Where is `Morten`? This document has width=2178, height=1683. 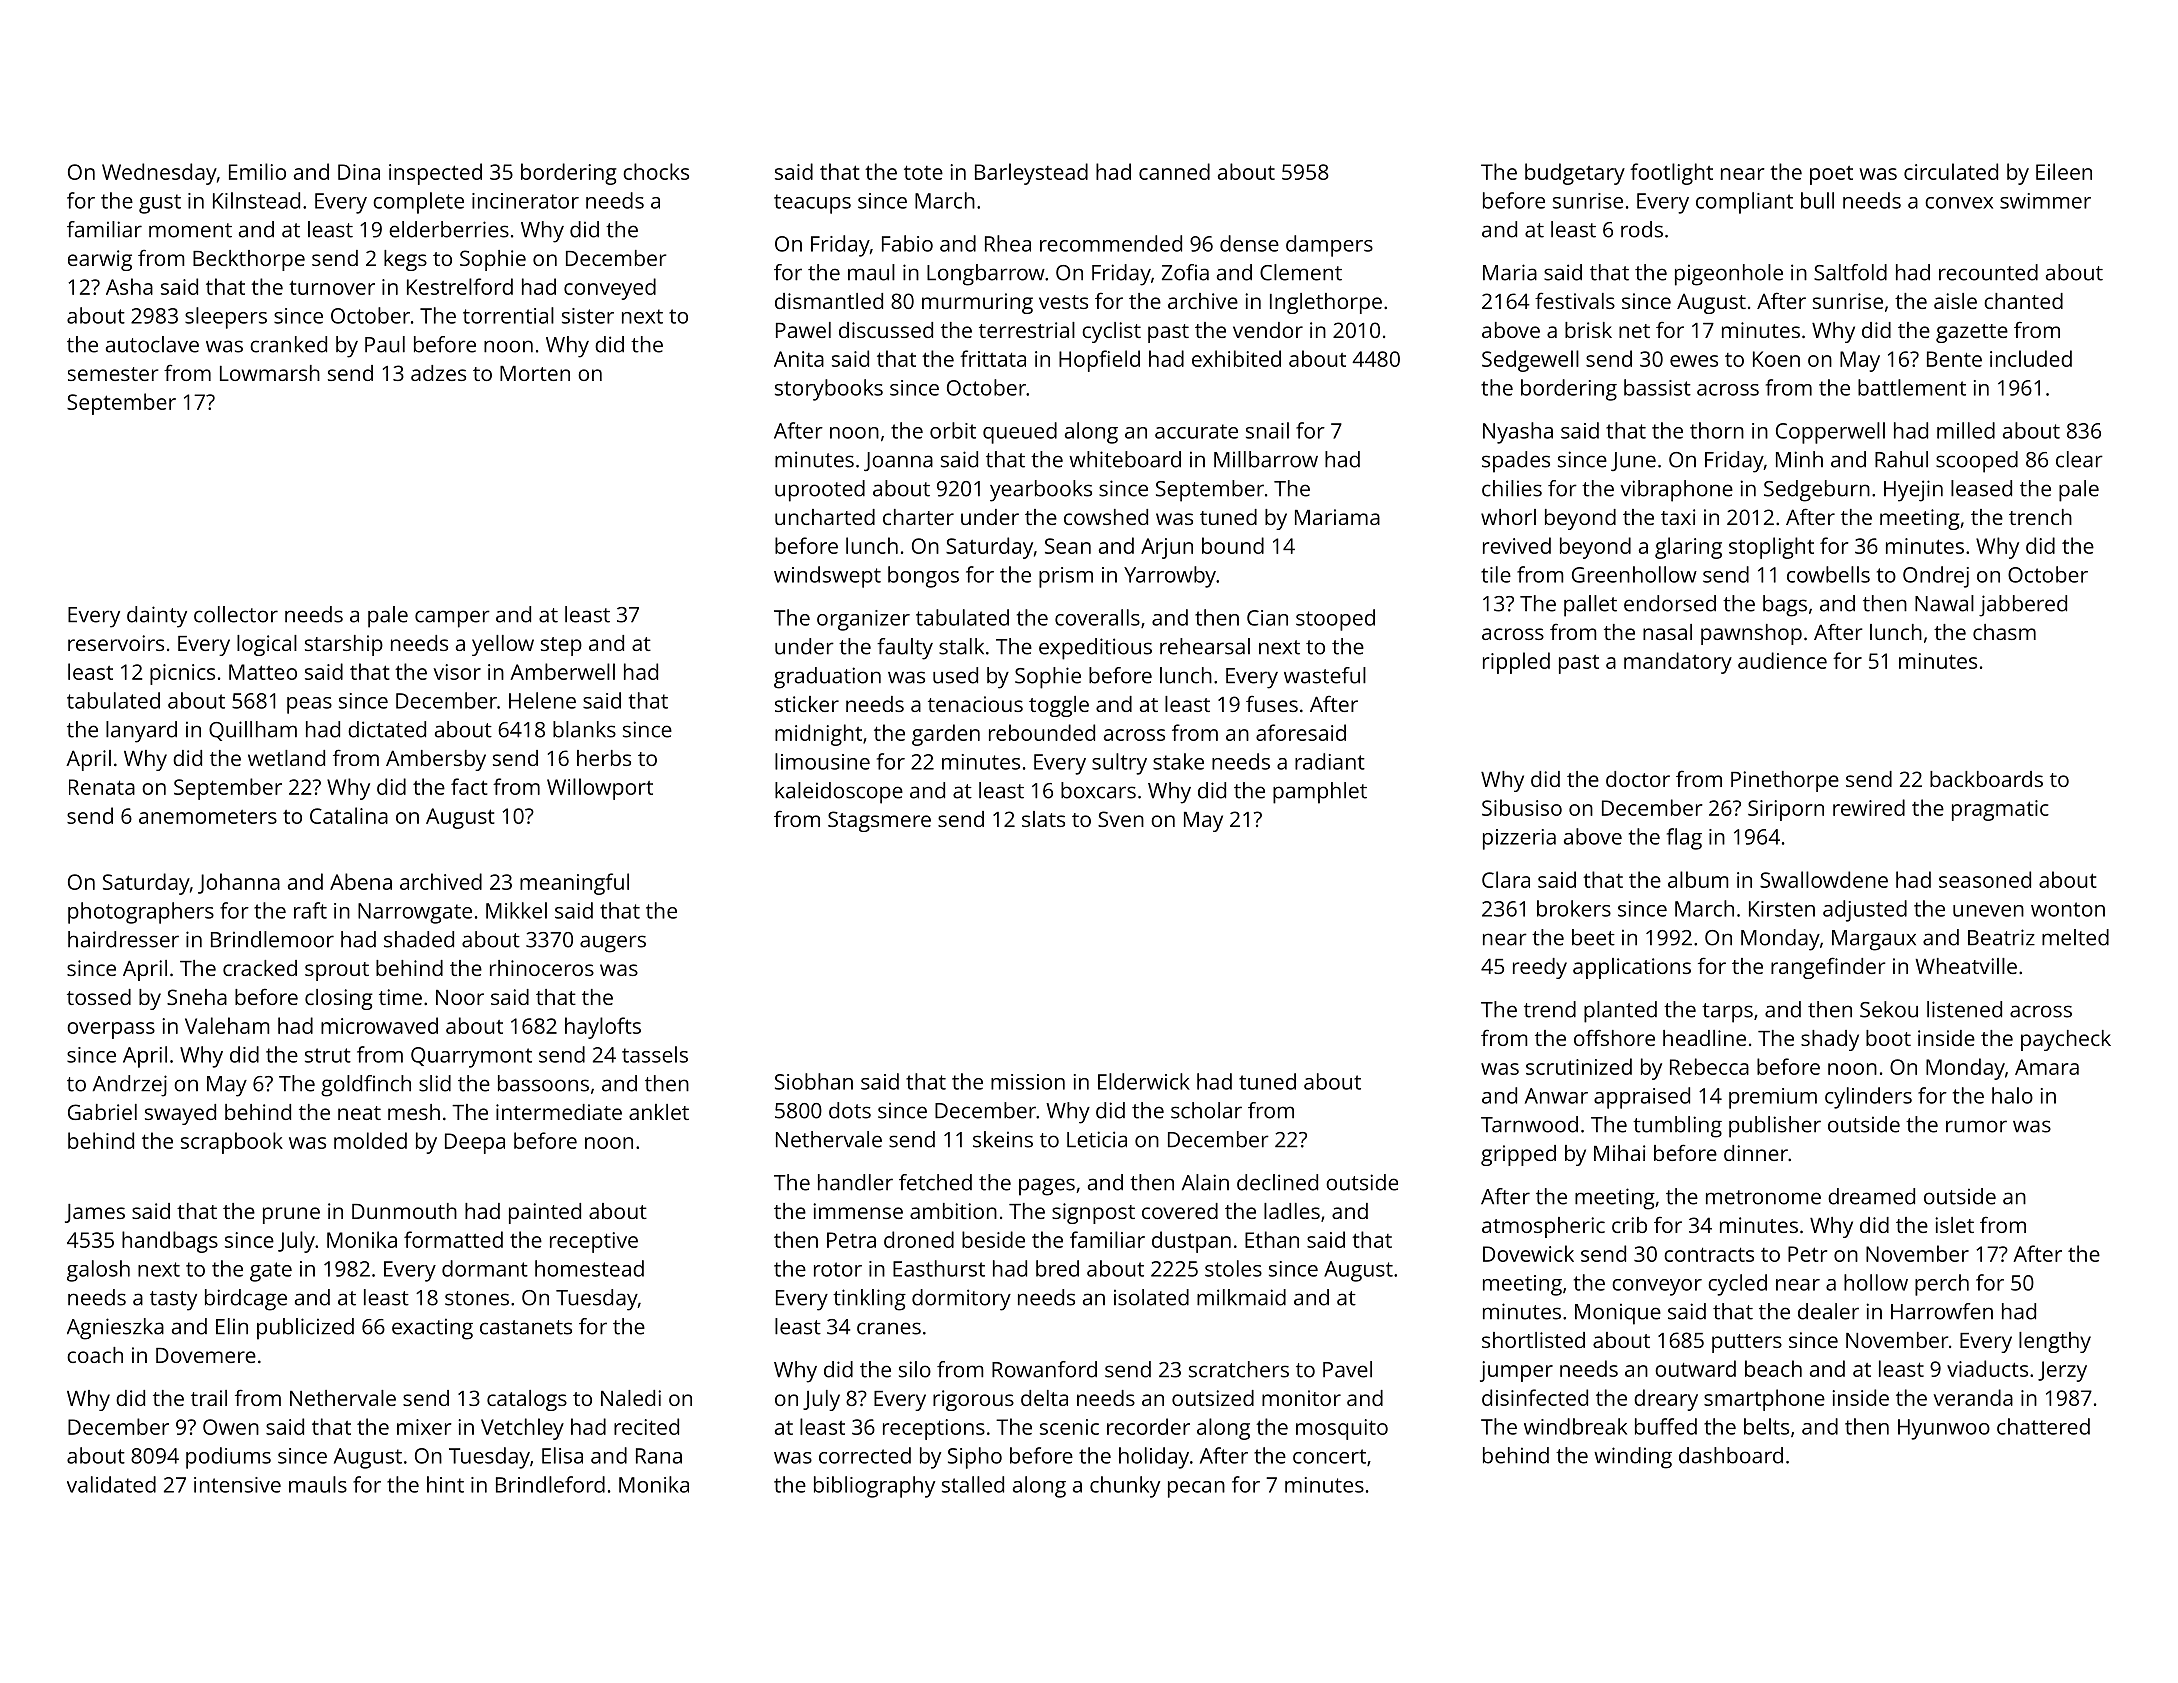
Morten is located at coordinates (535, 373).
